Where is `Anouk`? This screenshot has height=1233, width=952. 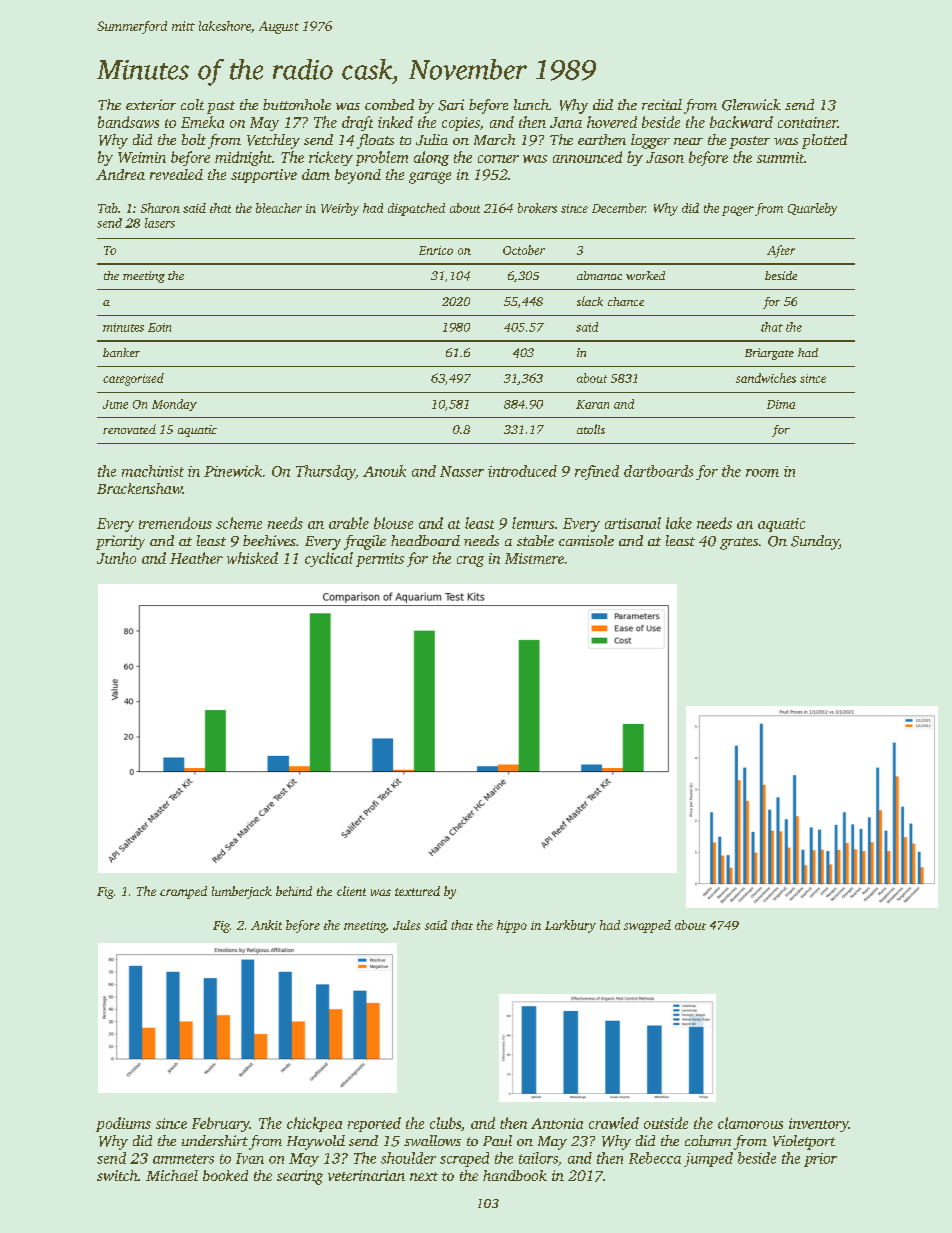
Anouk is located at coordinates (384, 471).
